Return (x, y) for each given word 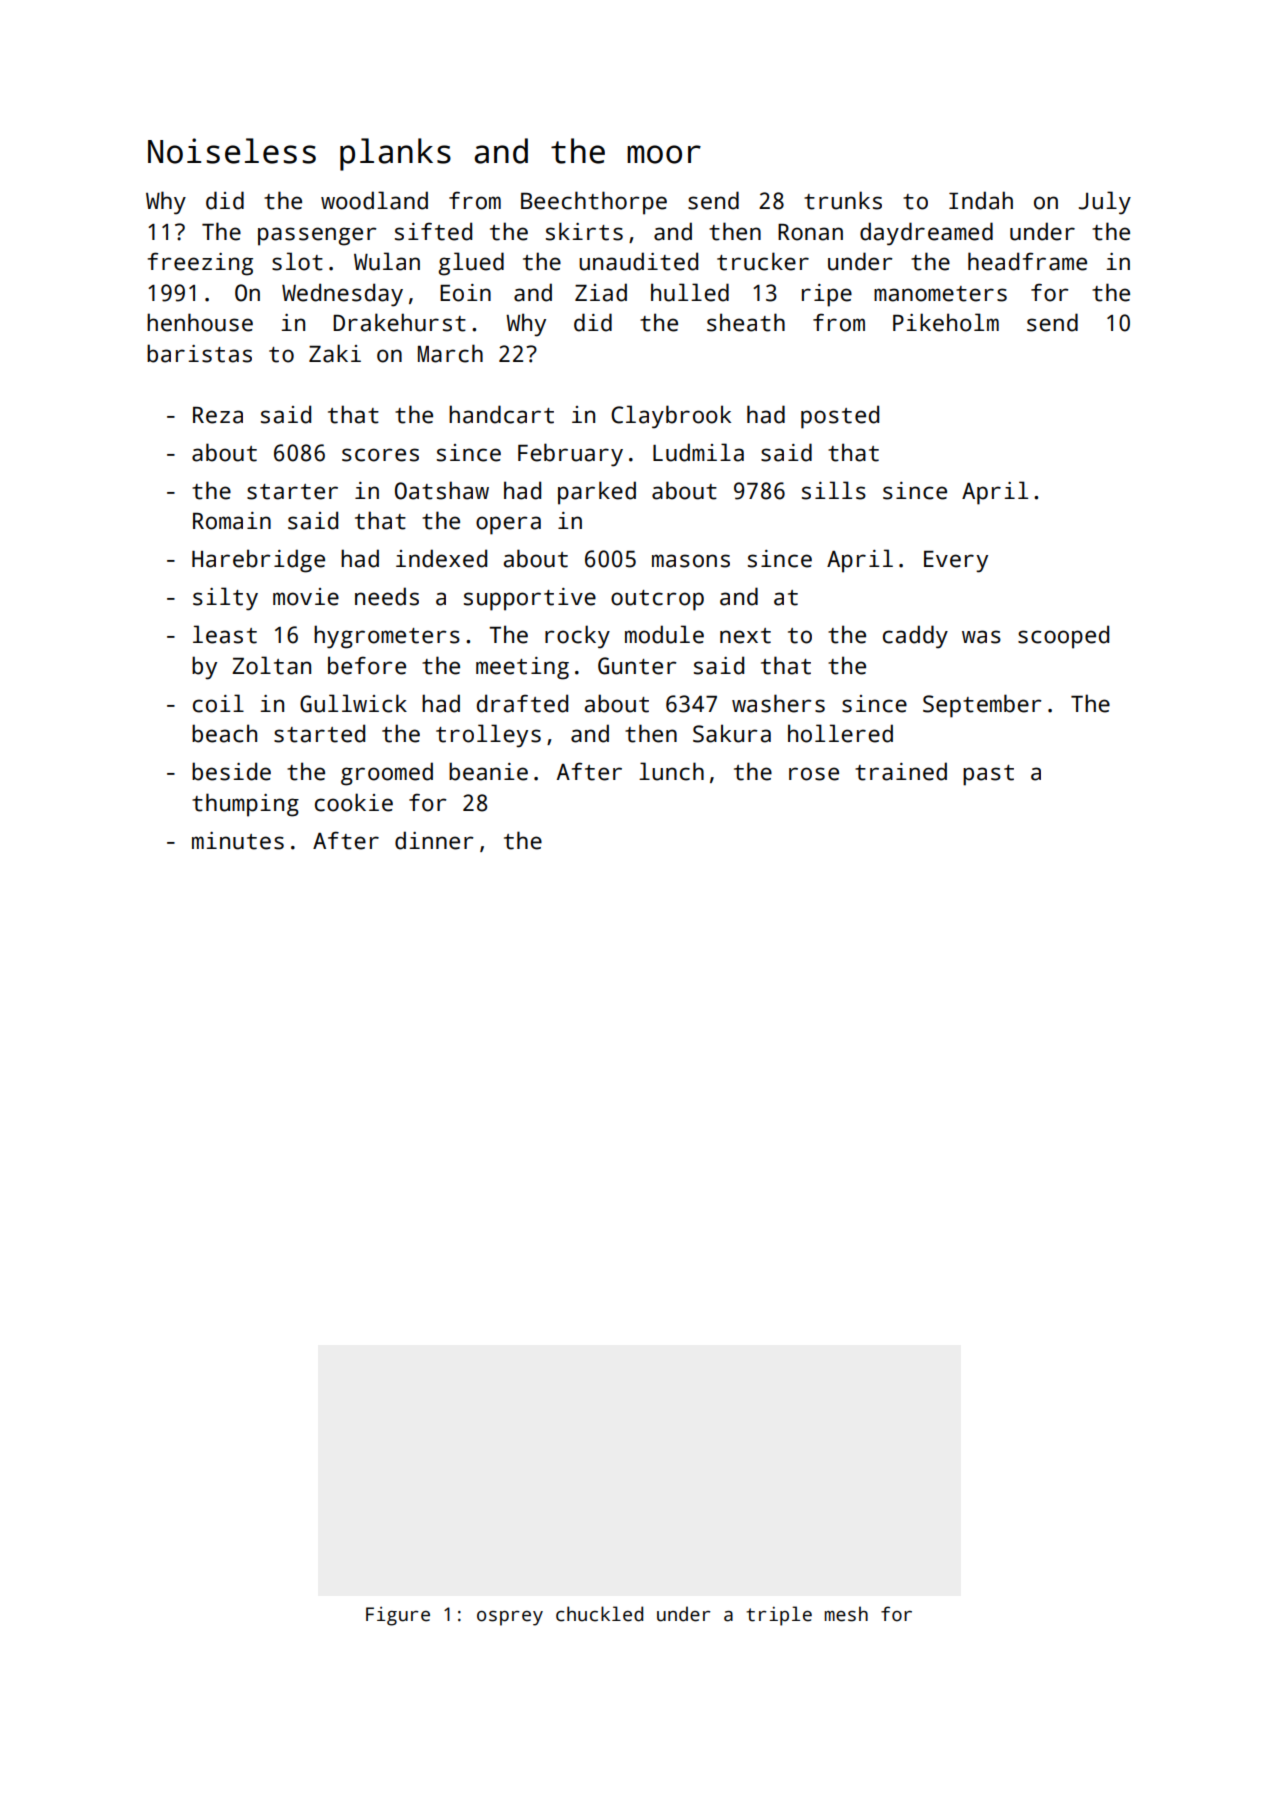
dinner (434, 840)
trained (901, 771)
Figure (398, 1616)
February (570, 455)
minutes (238, 841)
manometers (940, 294)
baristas (199, 353)
